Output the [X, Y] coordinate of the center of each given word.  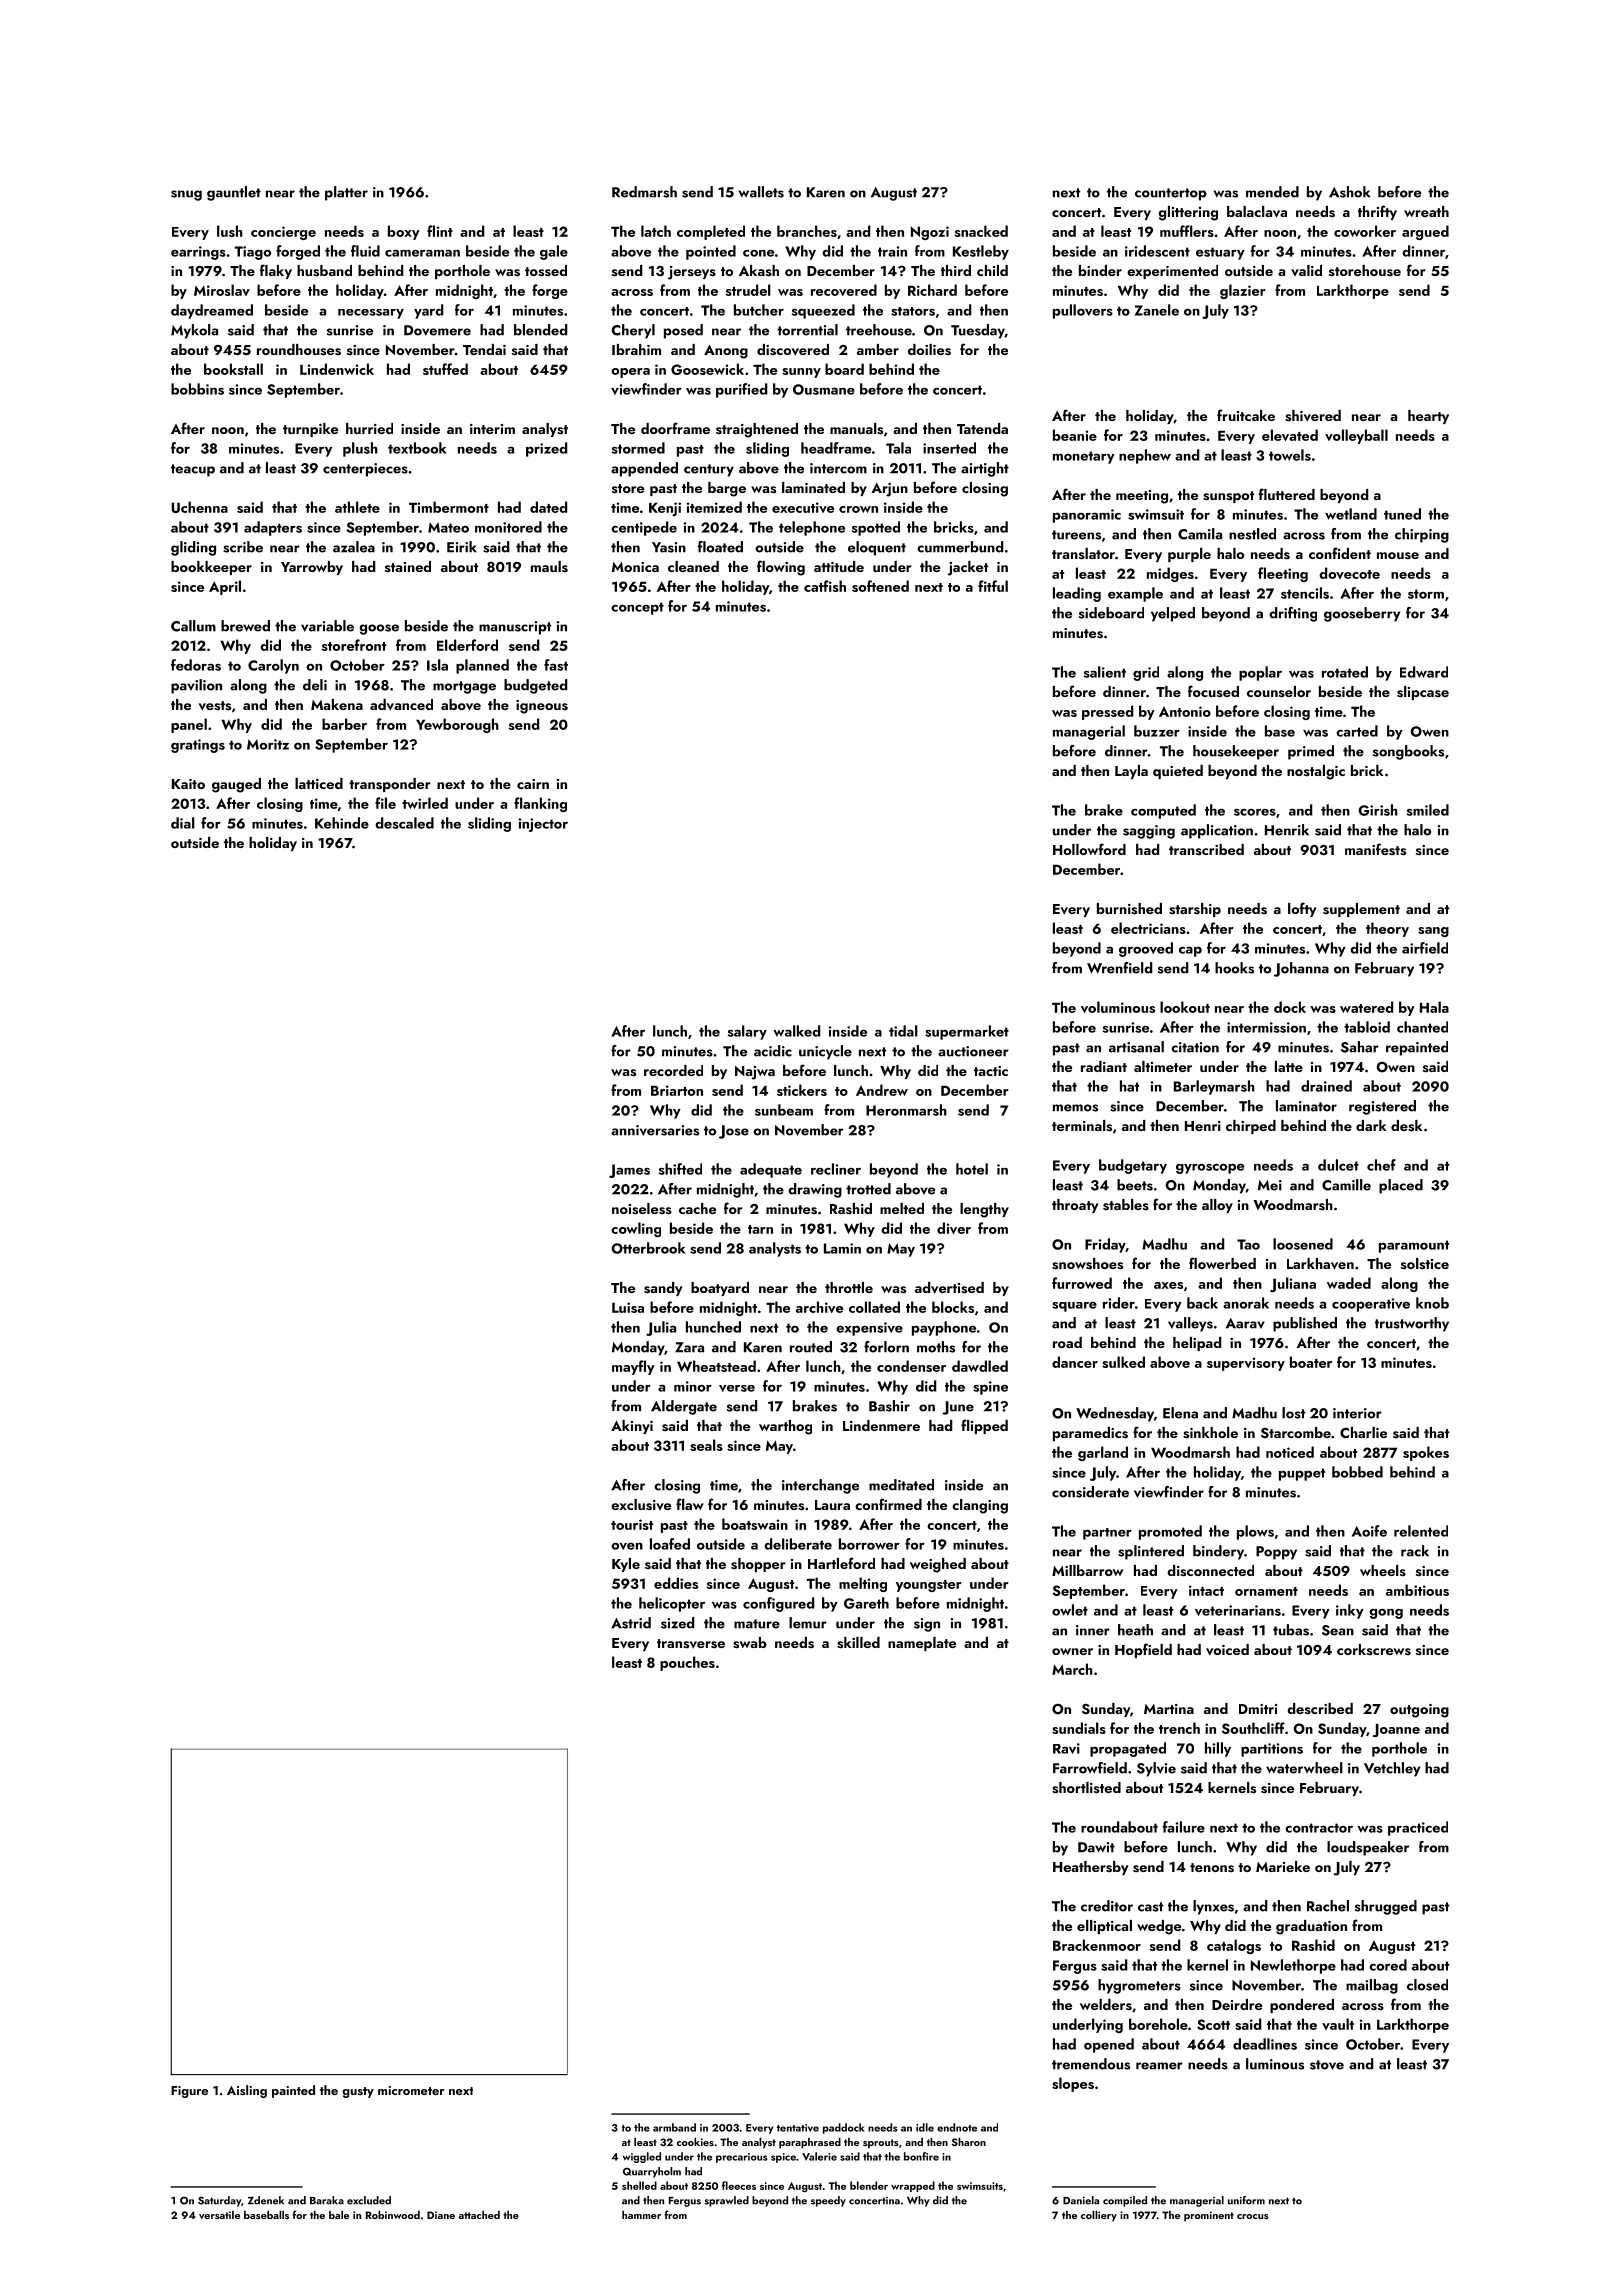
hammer [641, 2215]
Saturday [219, 2201]
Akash [759, 270]
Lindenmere [881, 1425]
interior [1357, 1413]
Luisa [628, 1307]
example [1135, 594]
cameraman [422, 253]
